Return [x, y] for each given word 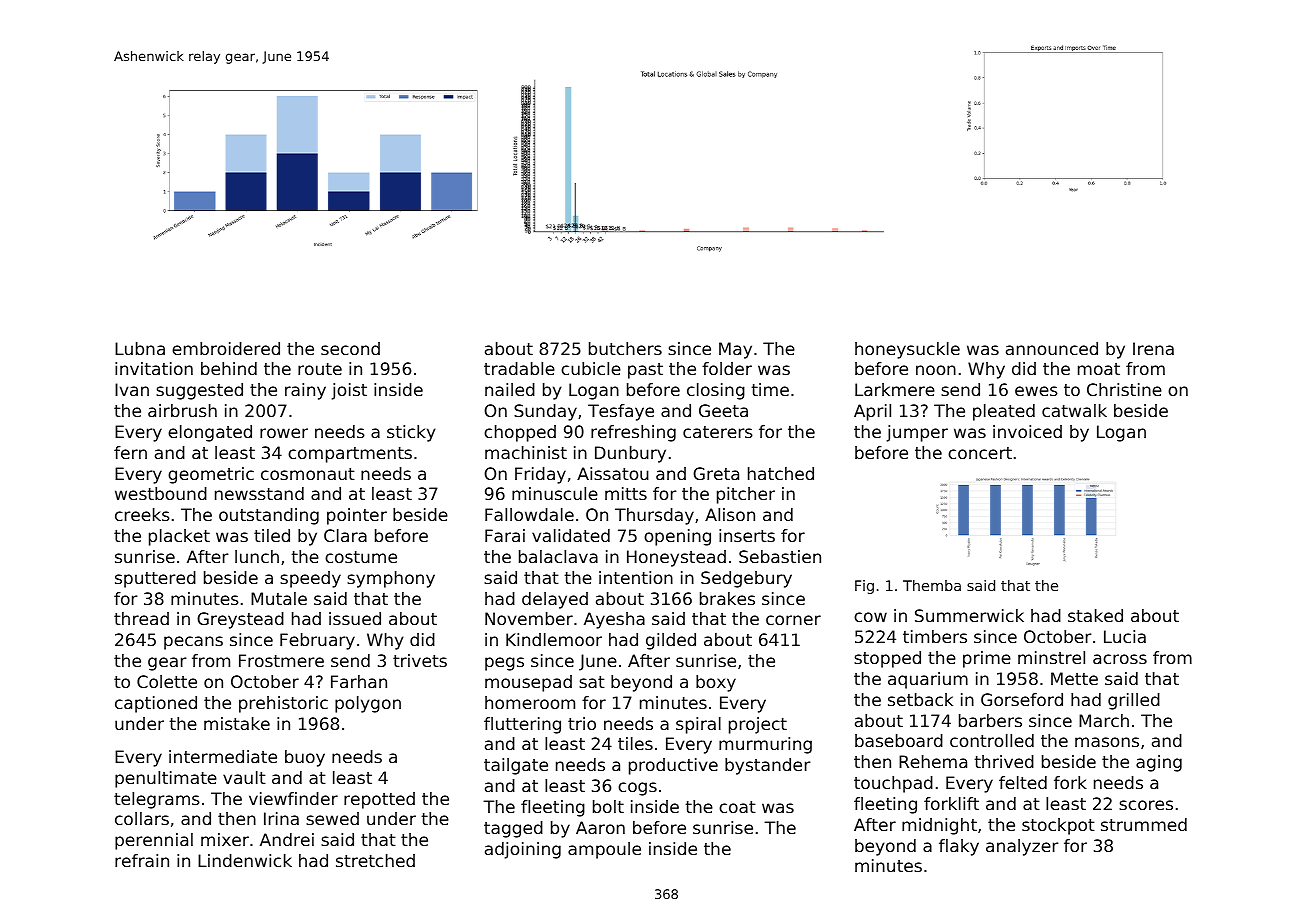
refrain [142, 860]
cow [870, 617]
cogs [637, 789]
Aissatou [613, 473]
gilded [671, 641]
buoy [305, 758]
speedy [310, 579]
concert [980, 453]
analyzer [1022, 847]
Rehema [933, 761]
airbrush [182, 410]
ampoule [604, 850]
